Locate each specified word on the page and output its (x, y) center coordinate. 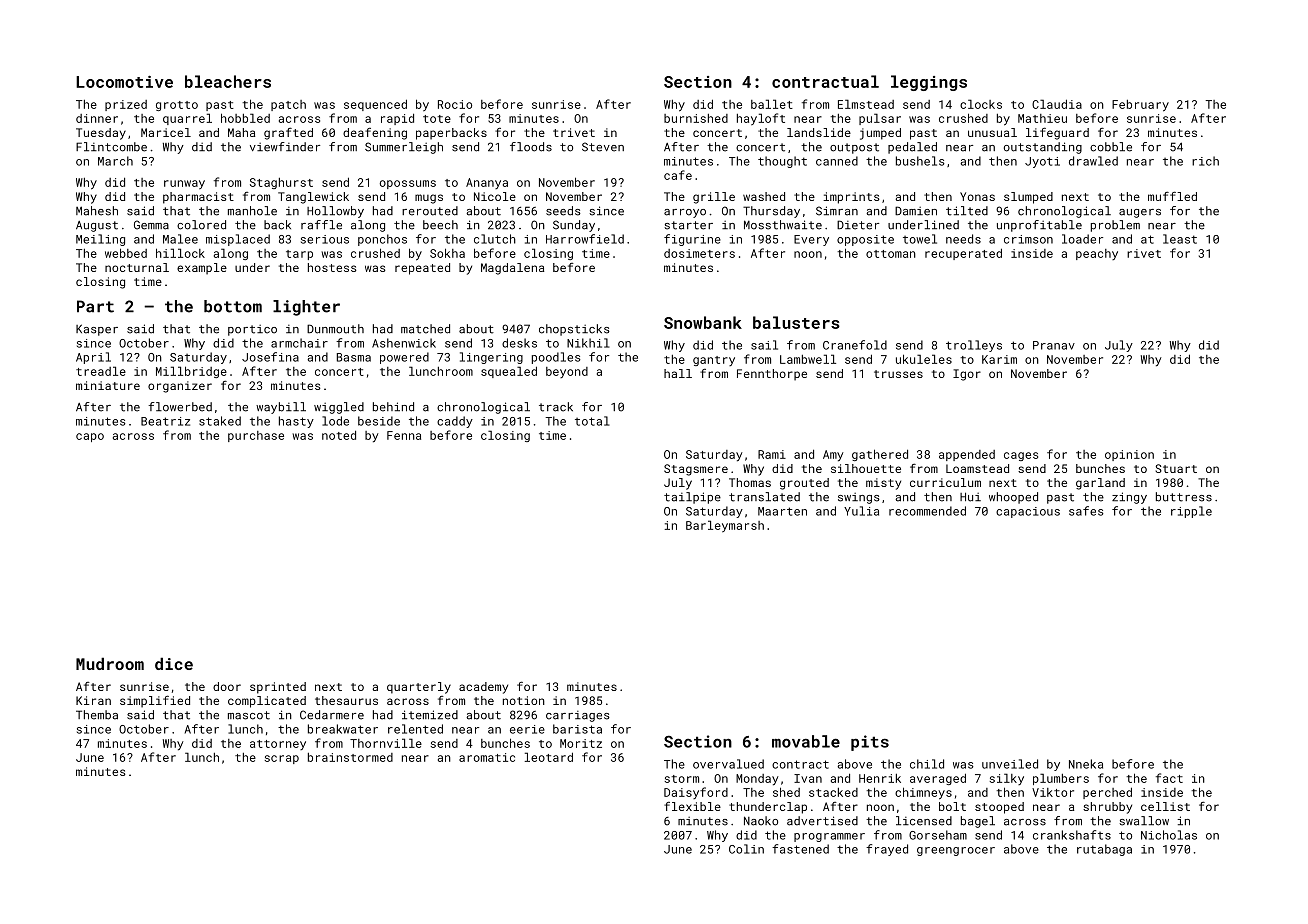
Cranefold (855, 345)
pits (870, 743)
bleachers (228, 81)
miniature (108, 385)
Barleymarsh (725, 526)
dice (174, 663)
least (1180, 239)
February (1140, 106)
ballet (772, 104)
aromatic (487, 757)
